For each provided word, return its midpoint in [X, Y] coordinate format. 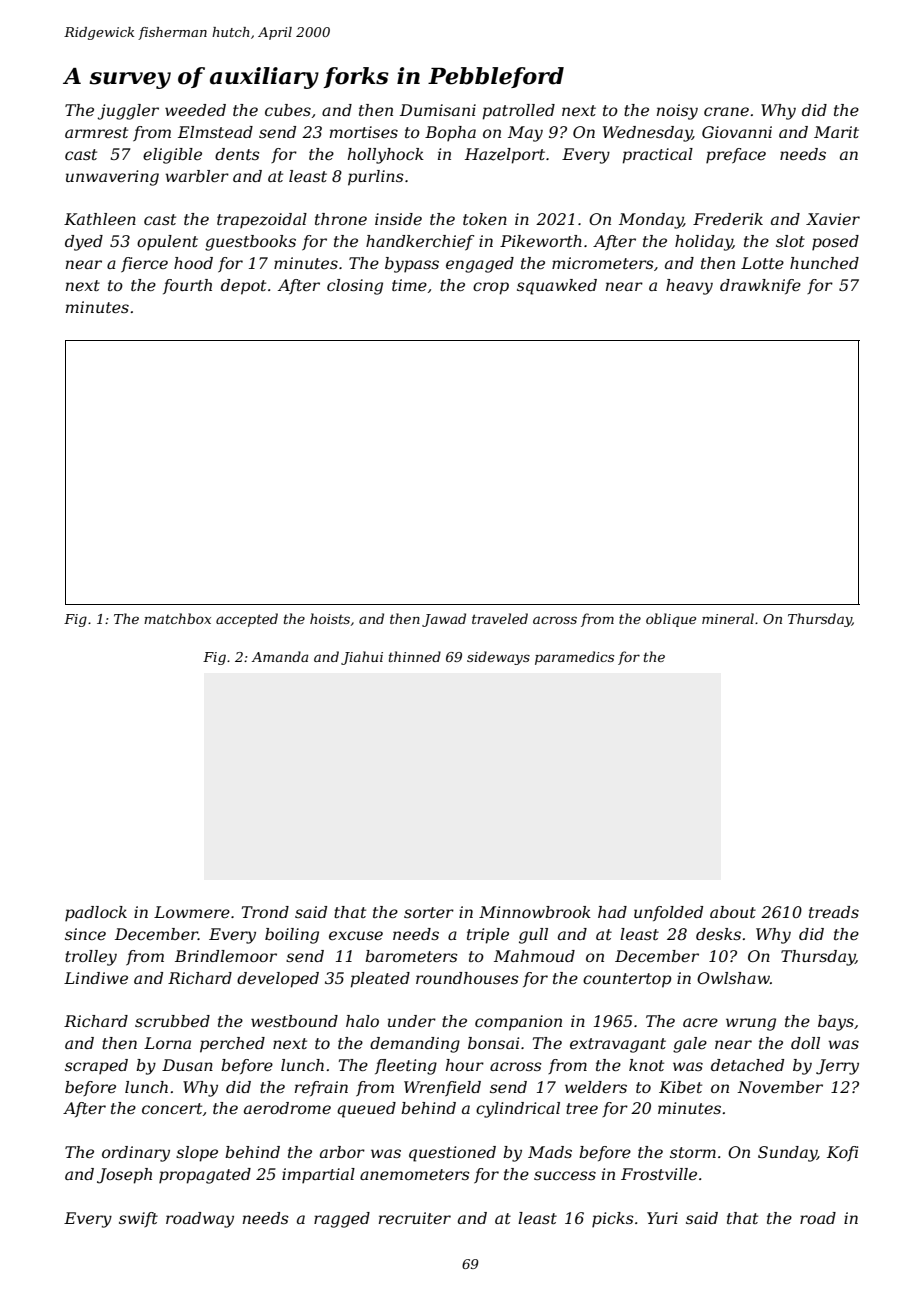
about [733, 912]
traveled [500, 618]
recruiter [415, 1218]
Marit [836, 132]
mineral [728, 618]
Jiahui [362, 658]
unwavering [112, 178]
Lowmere [192, 912]
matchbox [177, 618]
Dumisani [438, 110]
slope [197, 1154]
